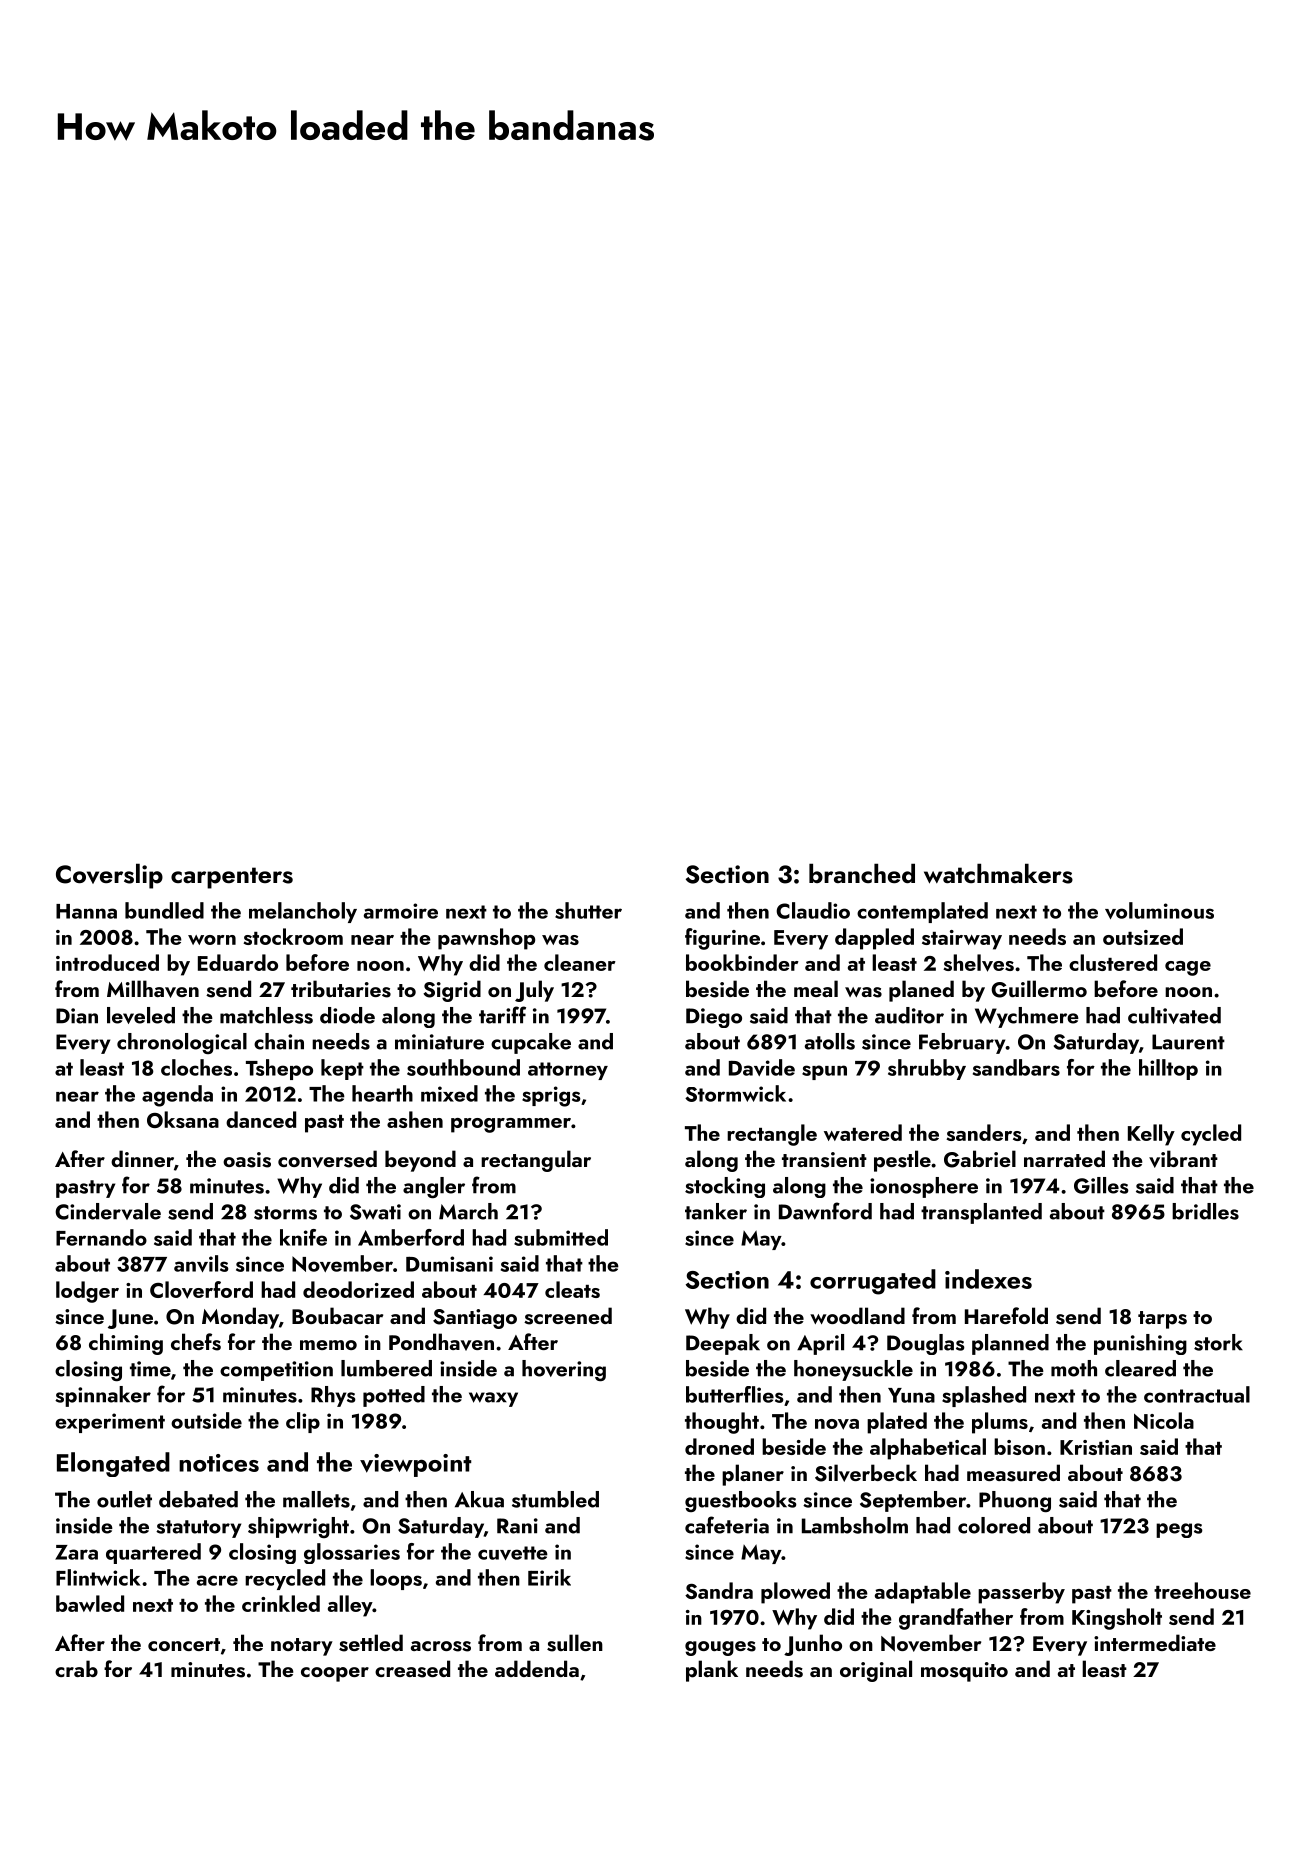 This page has width=1311, height=1854. I want to click on cuvette, so click(513, 1553).
